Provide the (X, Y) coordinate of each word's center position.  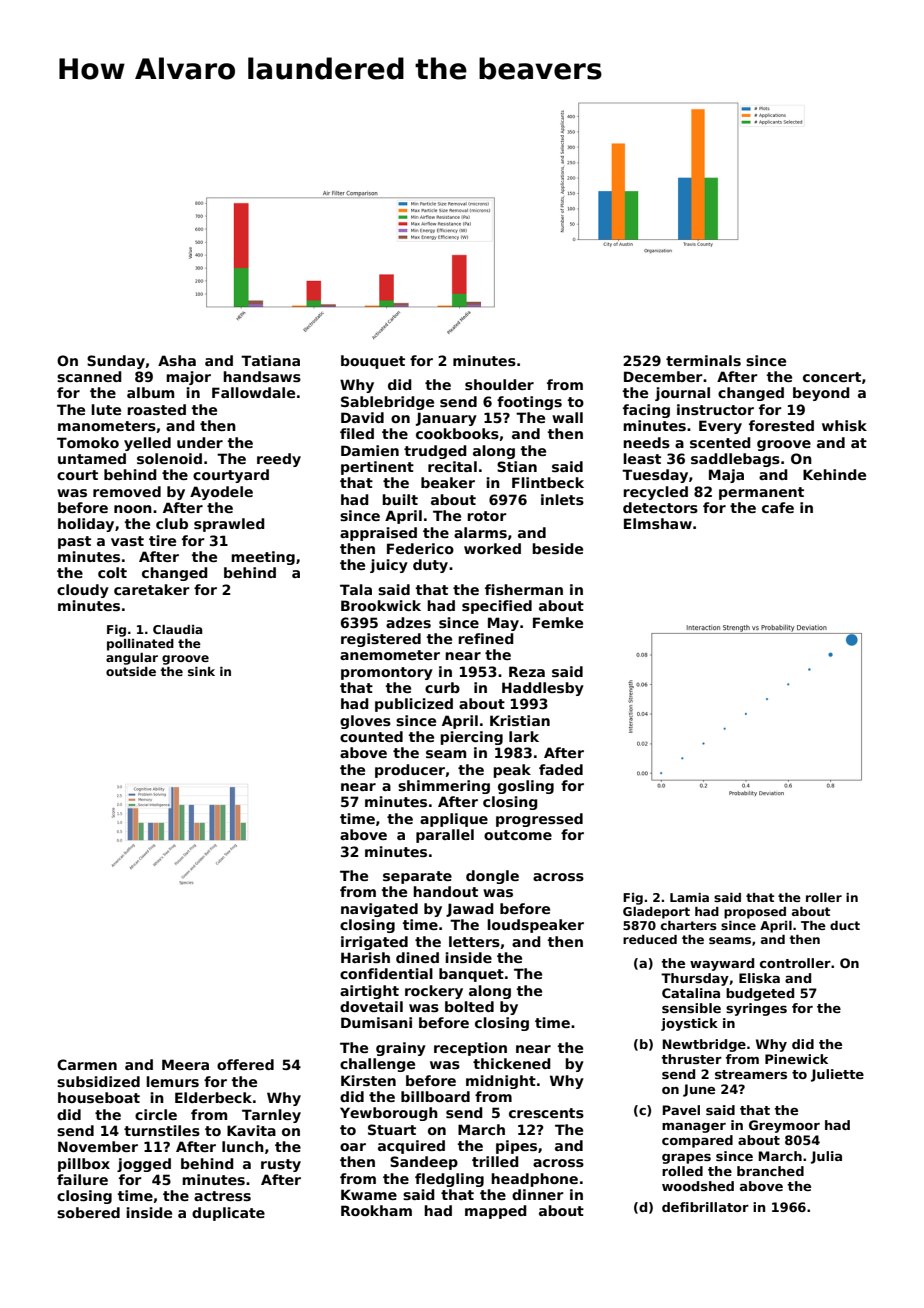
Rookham (376, 1210)
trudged (435, 452)
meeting (263, 558)
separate (417, 877)
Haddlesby (543, 689)
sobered (88, 1212)
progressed (539, 820)
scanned (89, 376)
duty (430, 566)
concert (832, 377)
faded (561, 769)
